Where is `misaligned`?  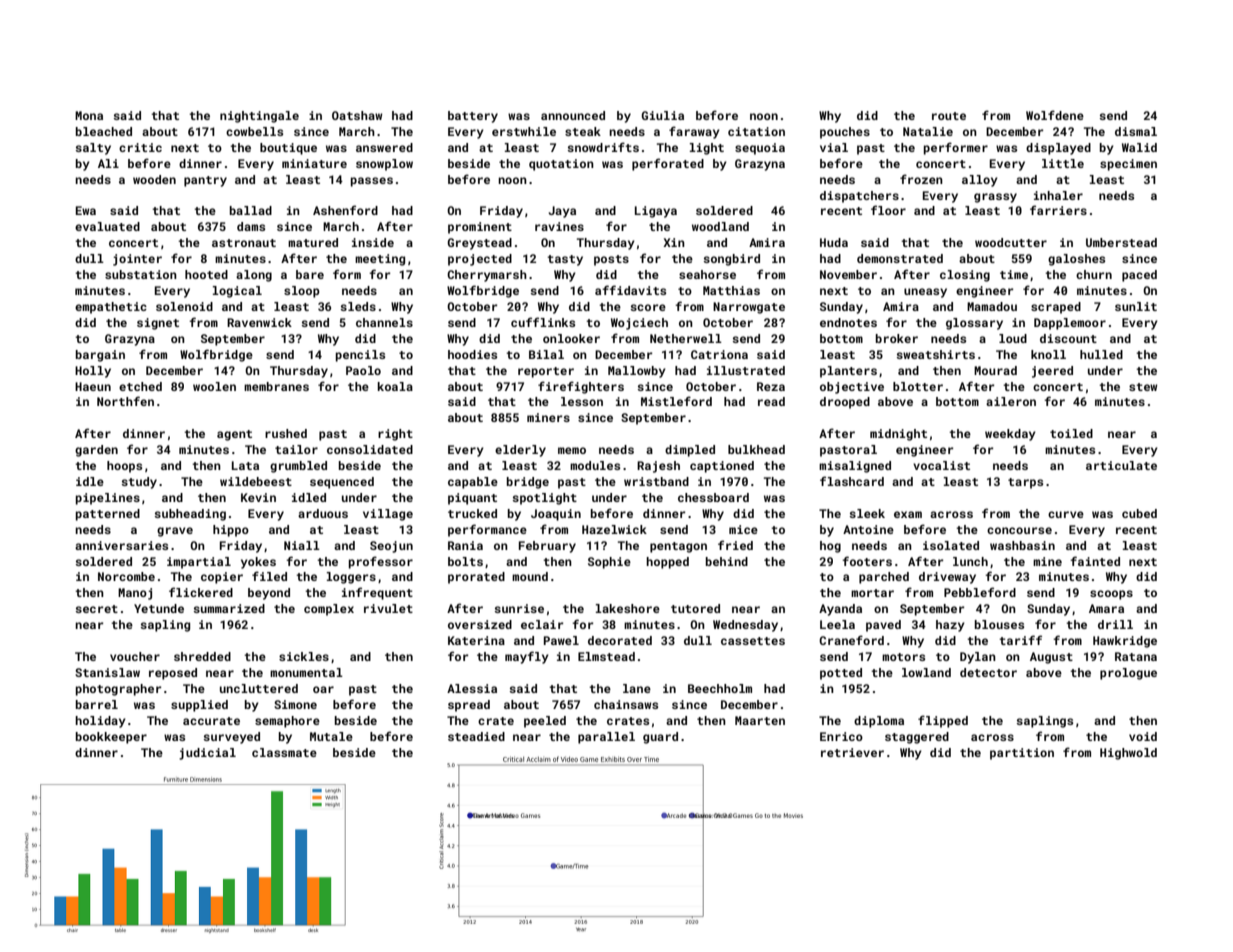 misaligned is located at coordinates (855, 467).
